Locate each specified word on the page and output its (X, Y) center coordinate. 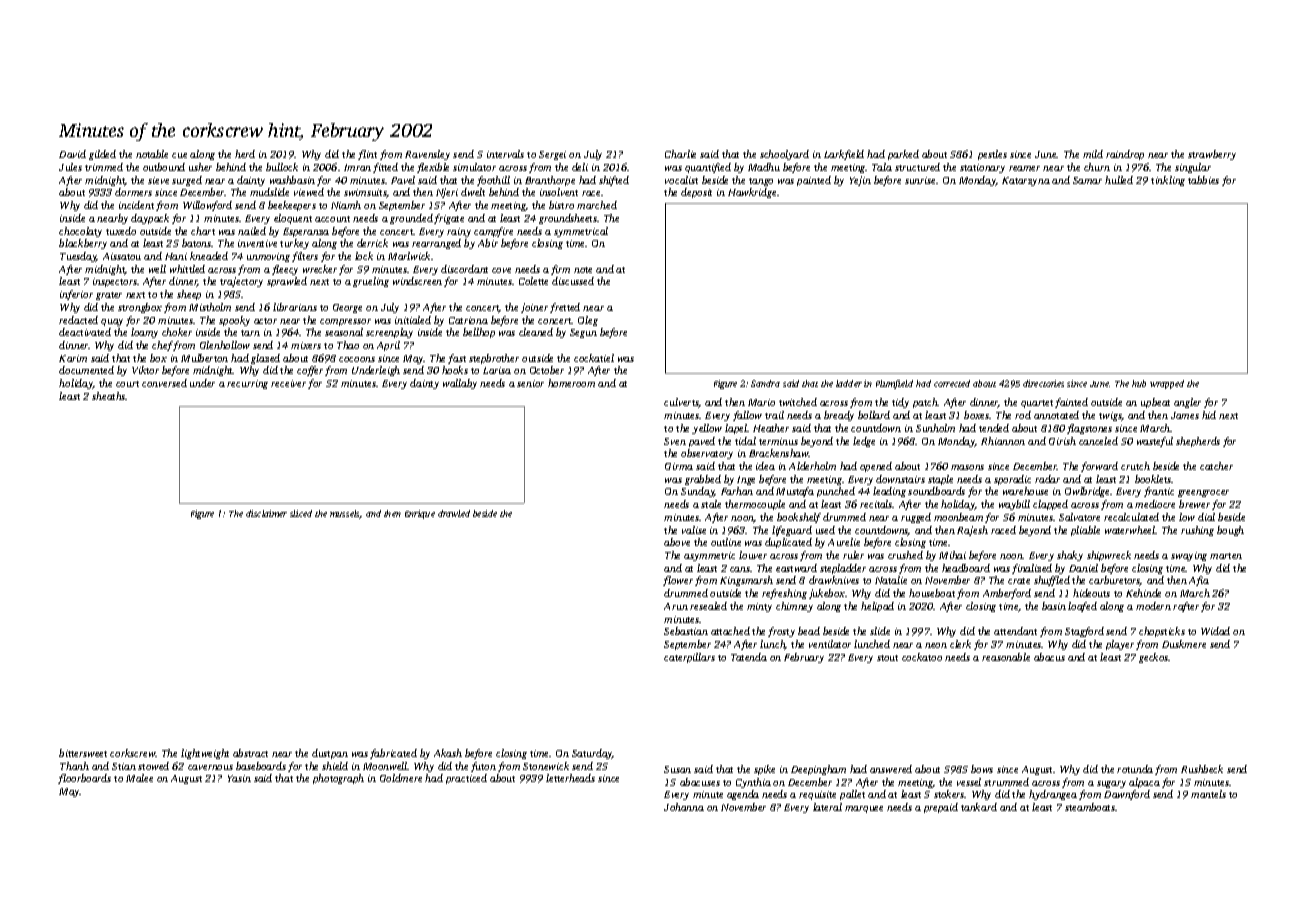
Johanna (684, 807)
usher (200, 167)
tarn (250, 333)
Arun (676, 606)
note (583, 270)
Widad (1215, 631)
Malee (139, 778)
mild (1093, 154)
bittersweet (83, 753)
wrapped (1167, 384)
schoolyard (784, 155)
